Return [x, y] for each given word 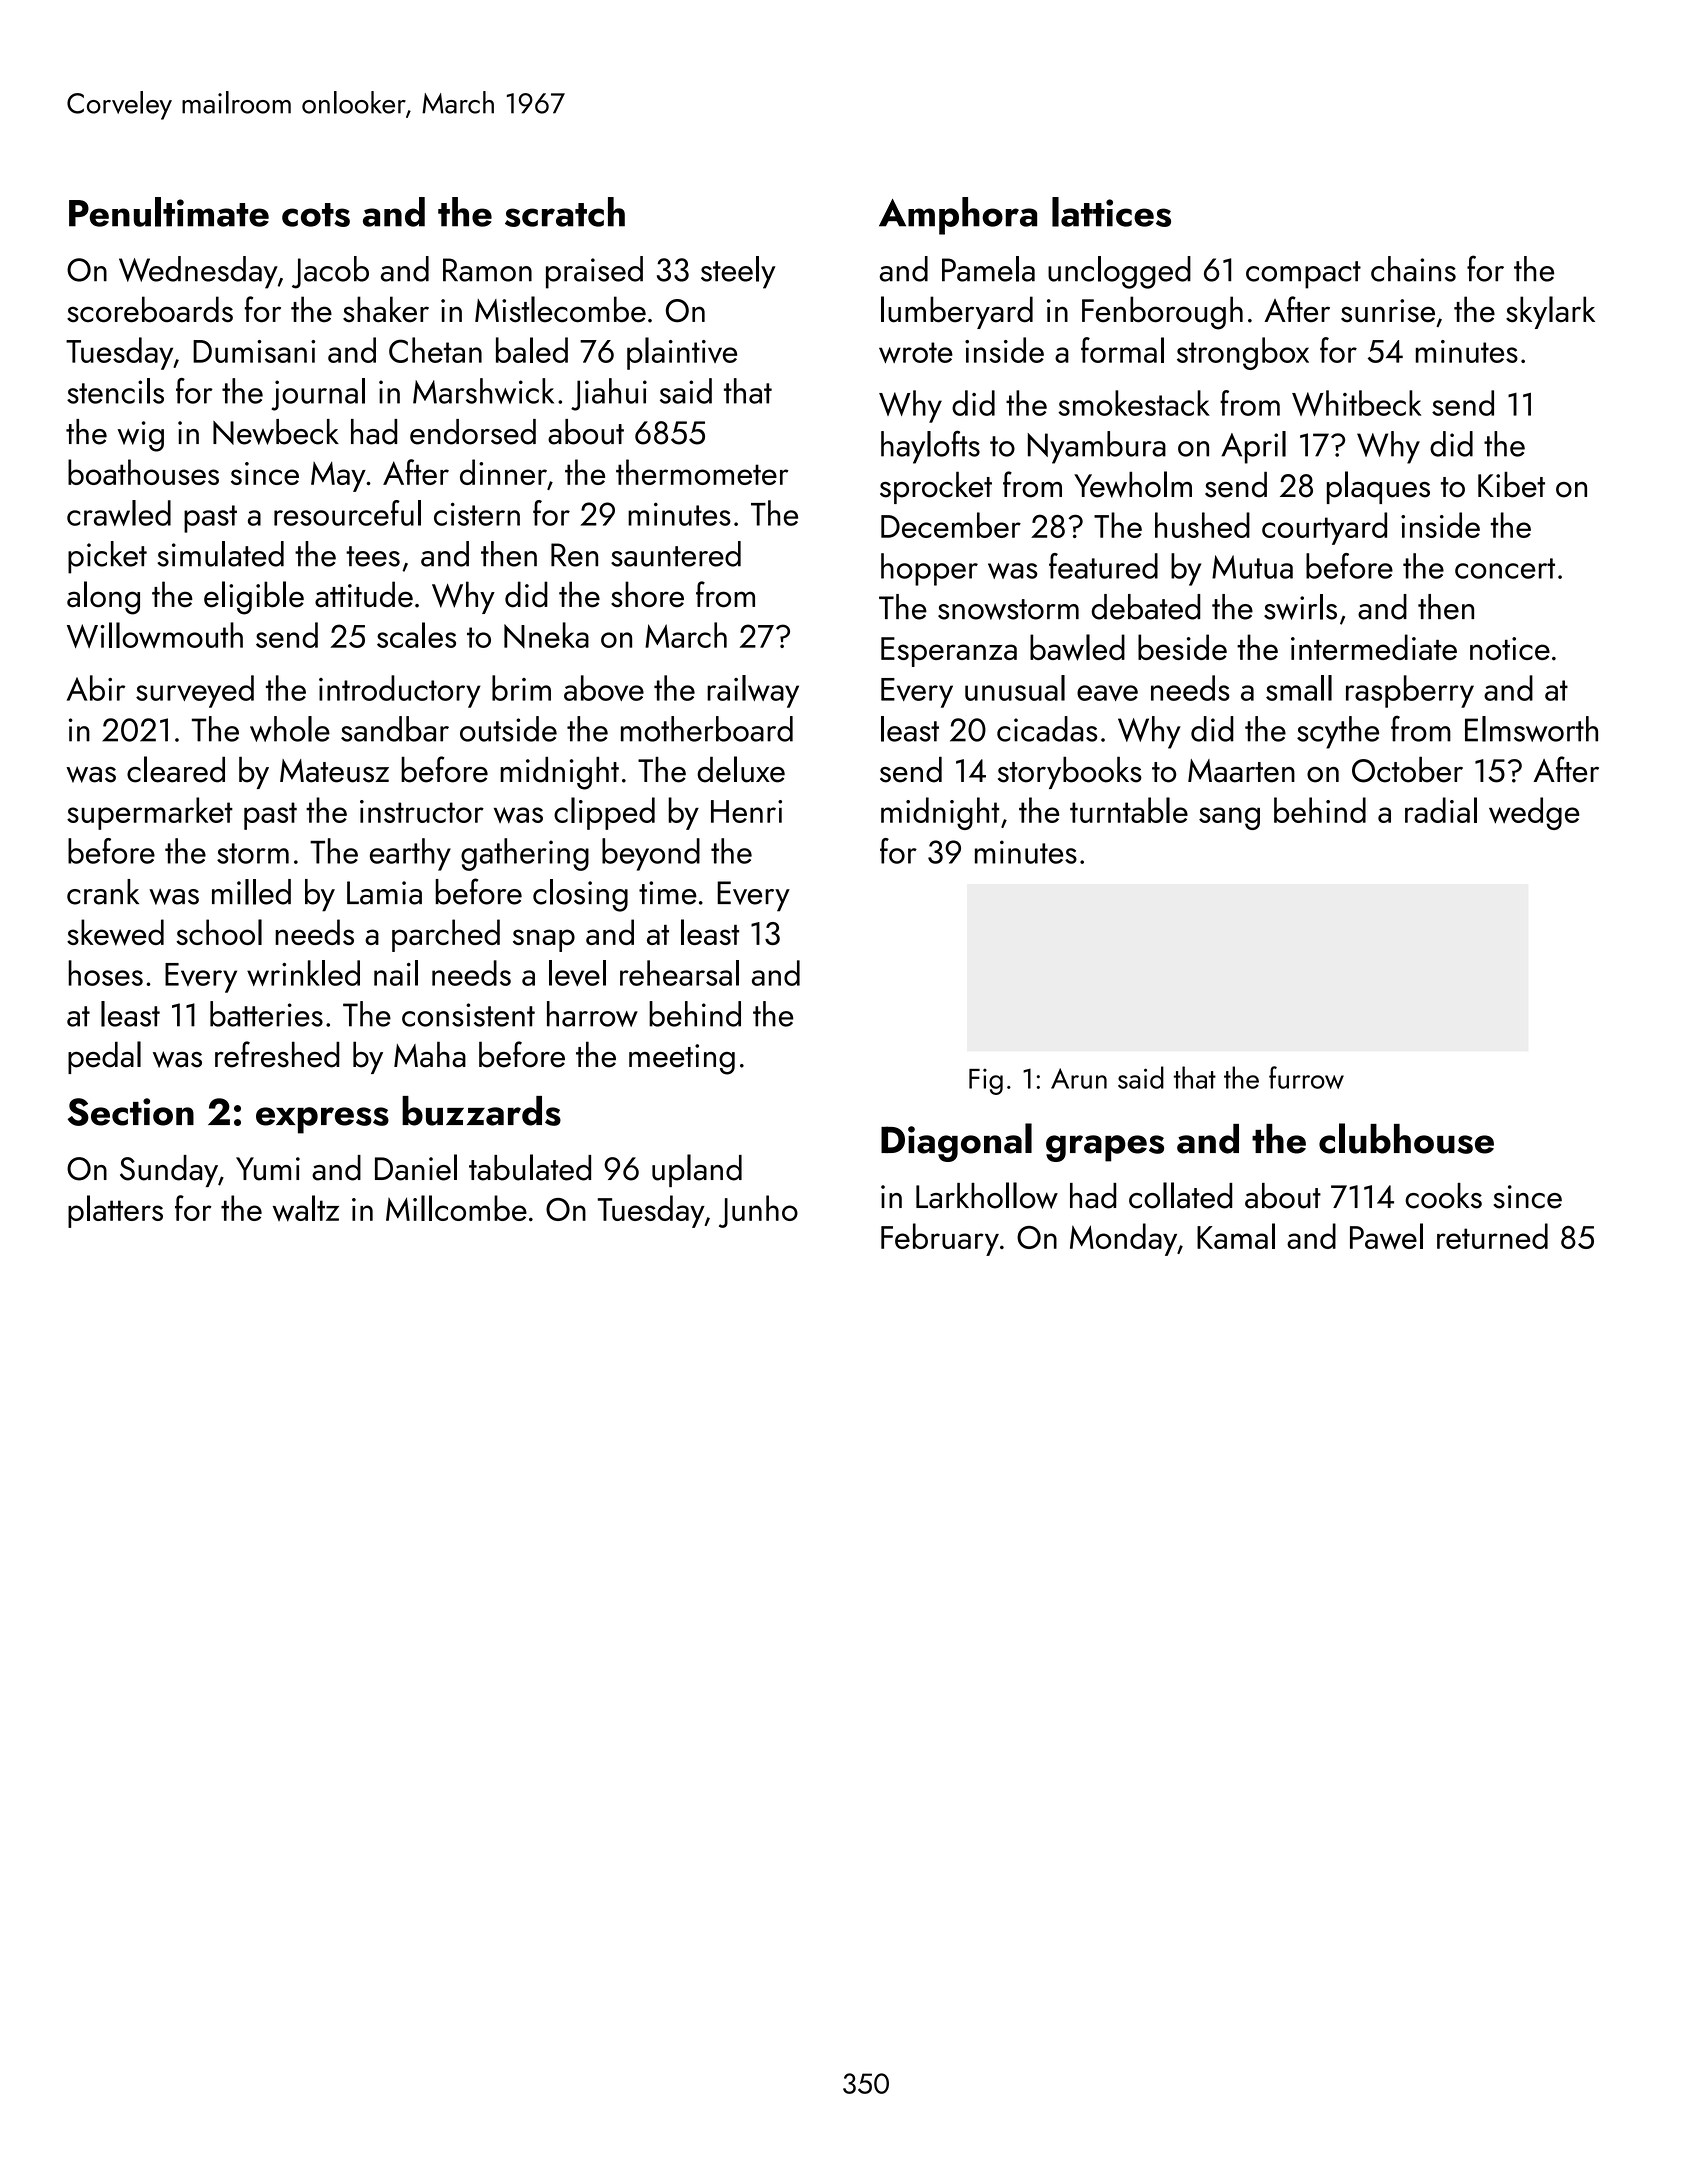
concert [1505, 568]
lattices [1111, 212]
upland [697, 1170]
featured [1103, 566]
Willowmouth [155, 635]
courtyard [1324, 528]
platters [115, 1211]
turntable [1129, 810]
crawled [119, 513]
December [951, 525]
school [219, 932]
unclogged [1119, 272]
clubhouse [1406, 1138]
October [1407, 769]
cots [316, 215]
